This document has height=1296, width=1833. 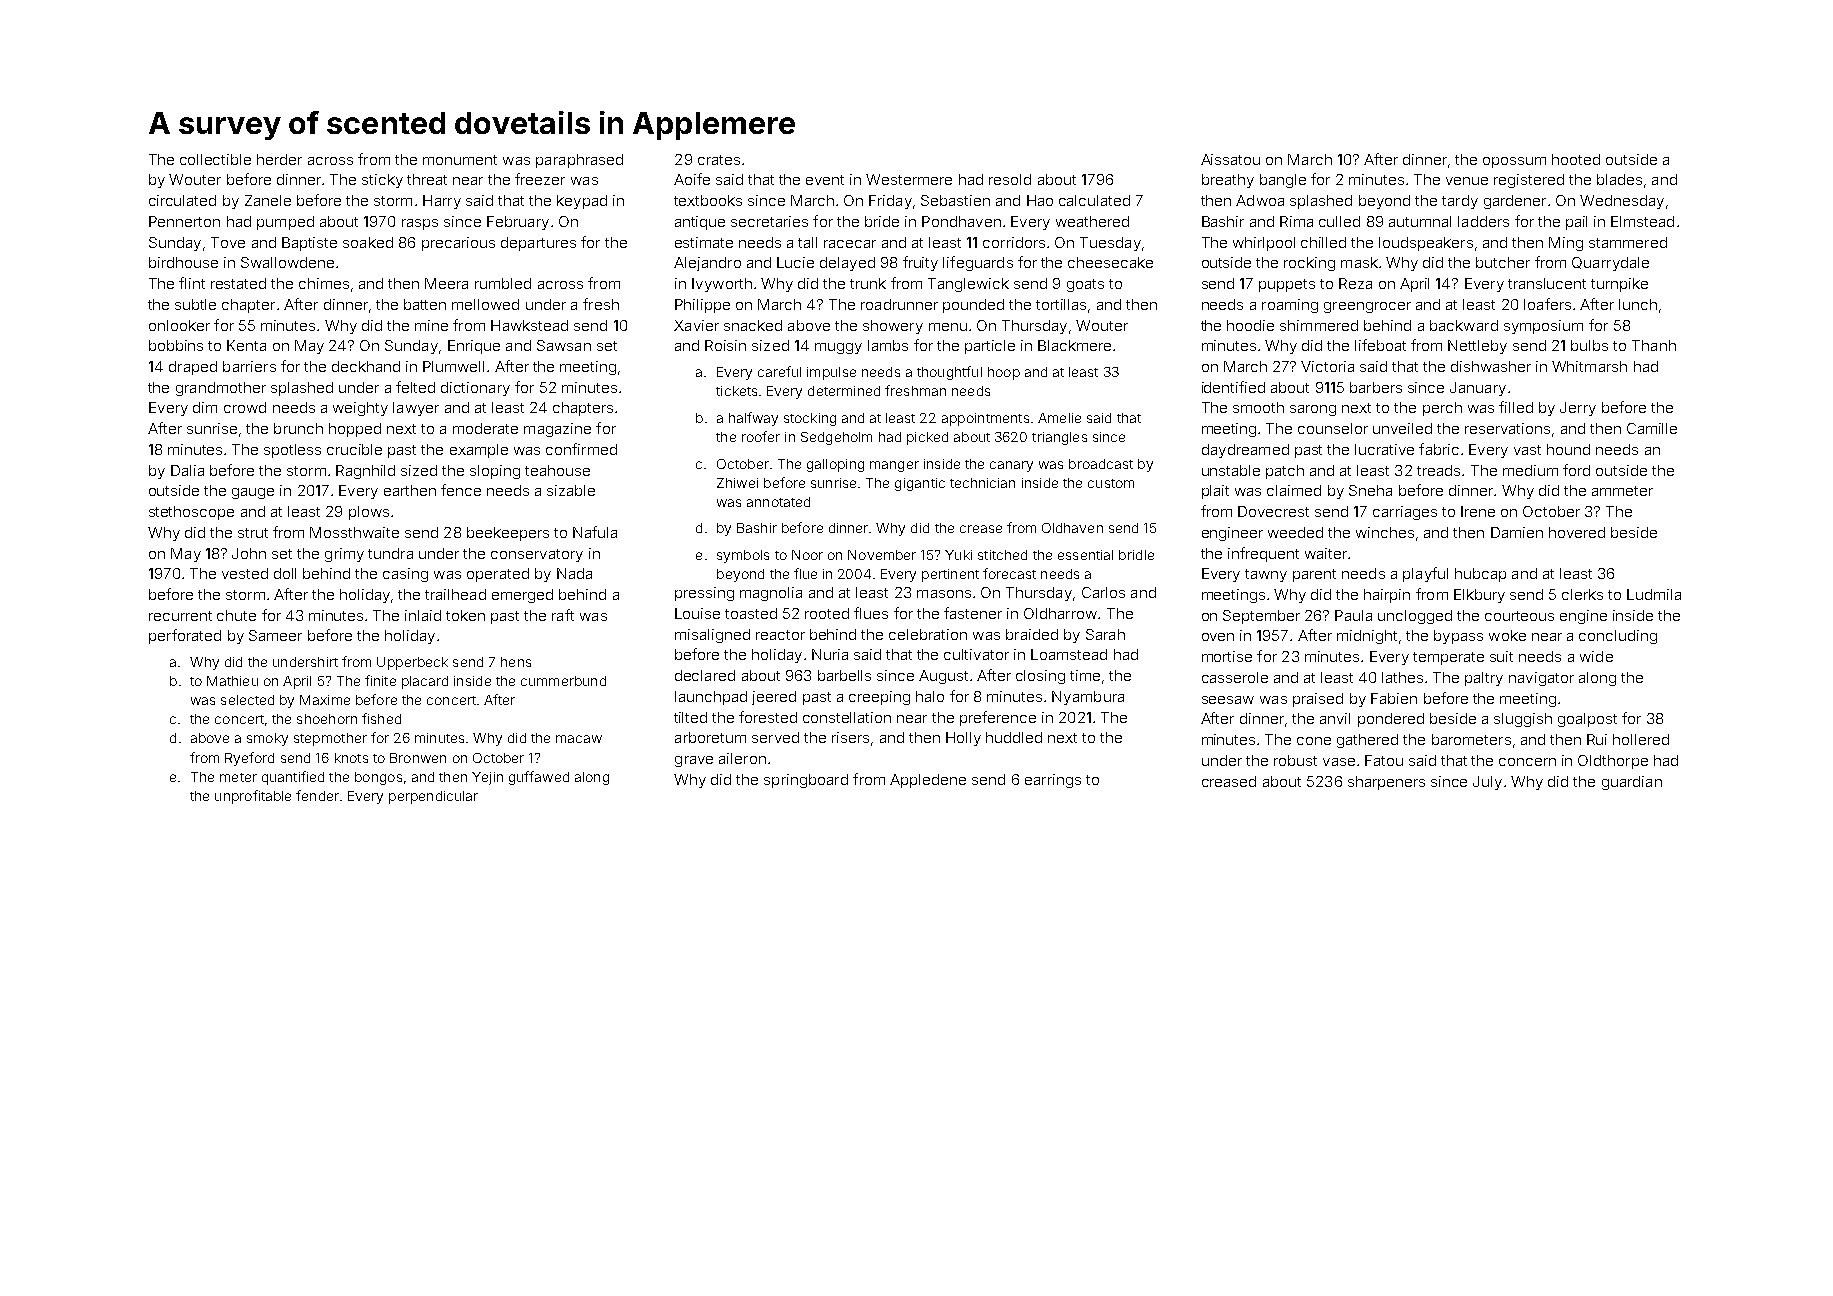 What do you see at coordinates (425, 682) in the document?
I see `placard` at bounding box center [425, 682].
